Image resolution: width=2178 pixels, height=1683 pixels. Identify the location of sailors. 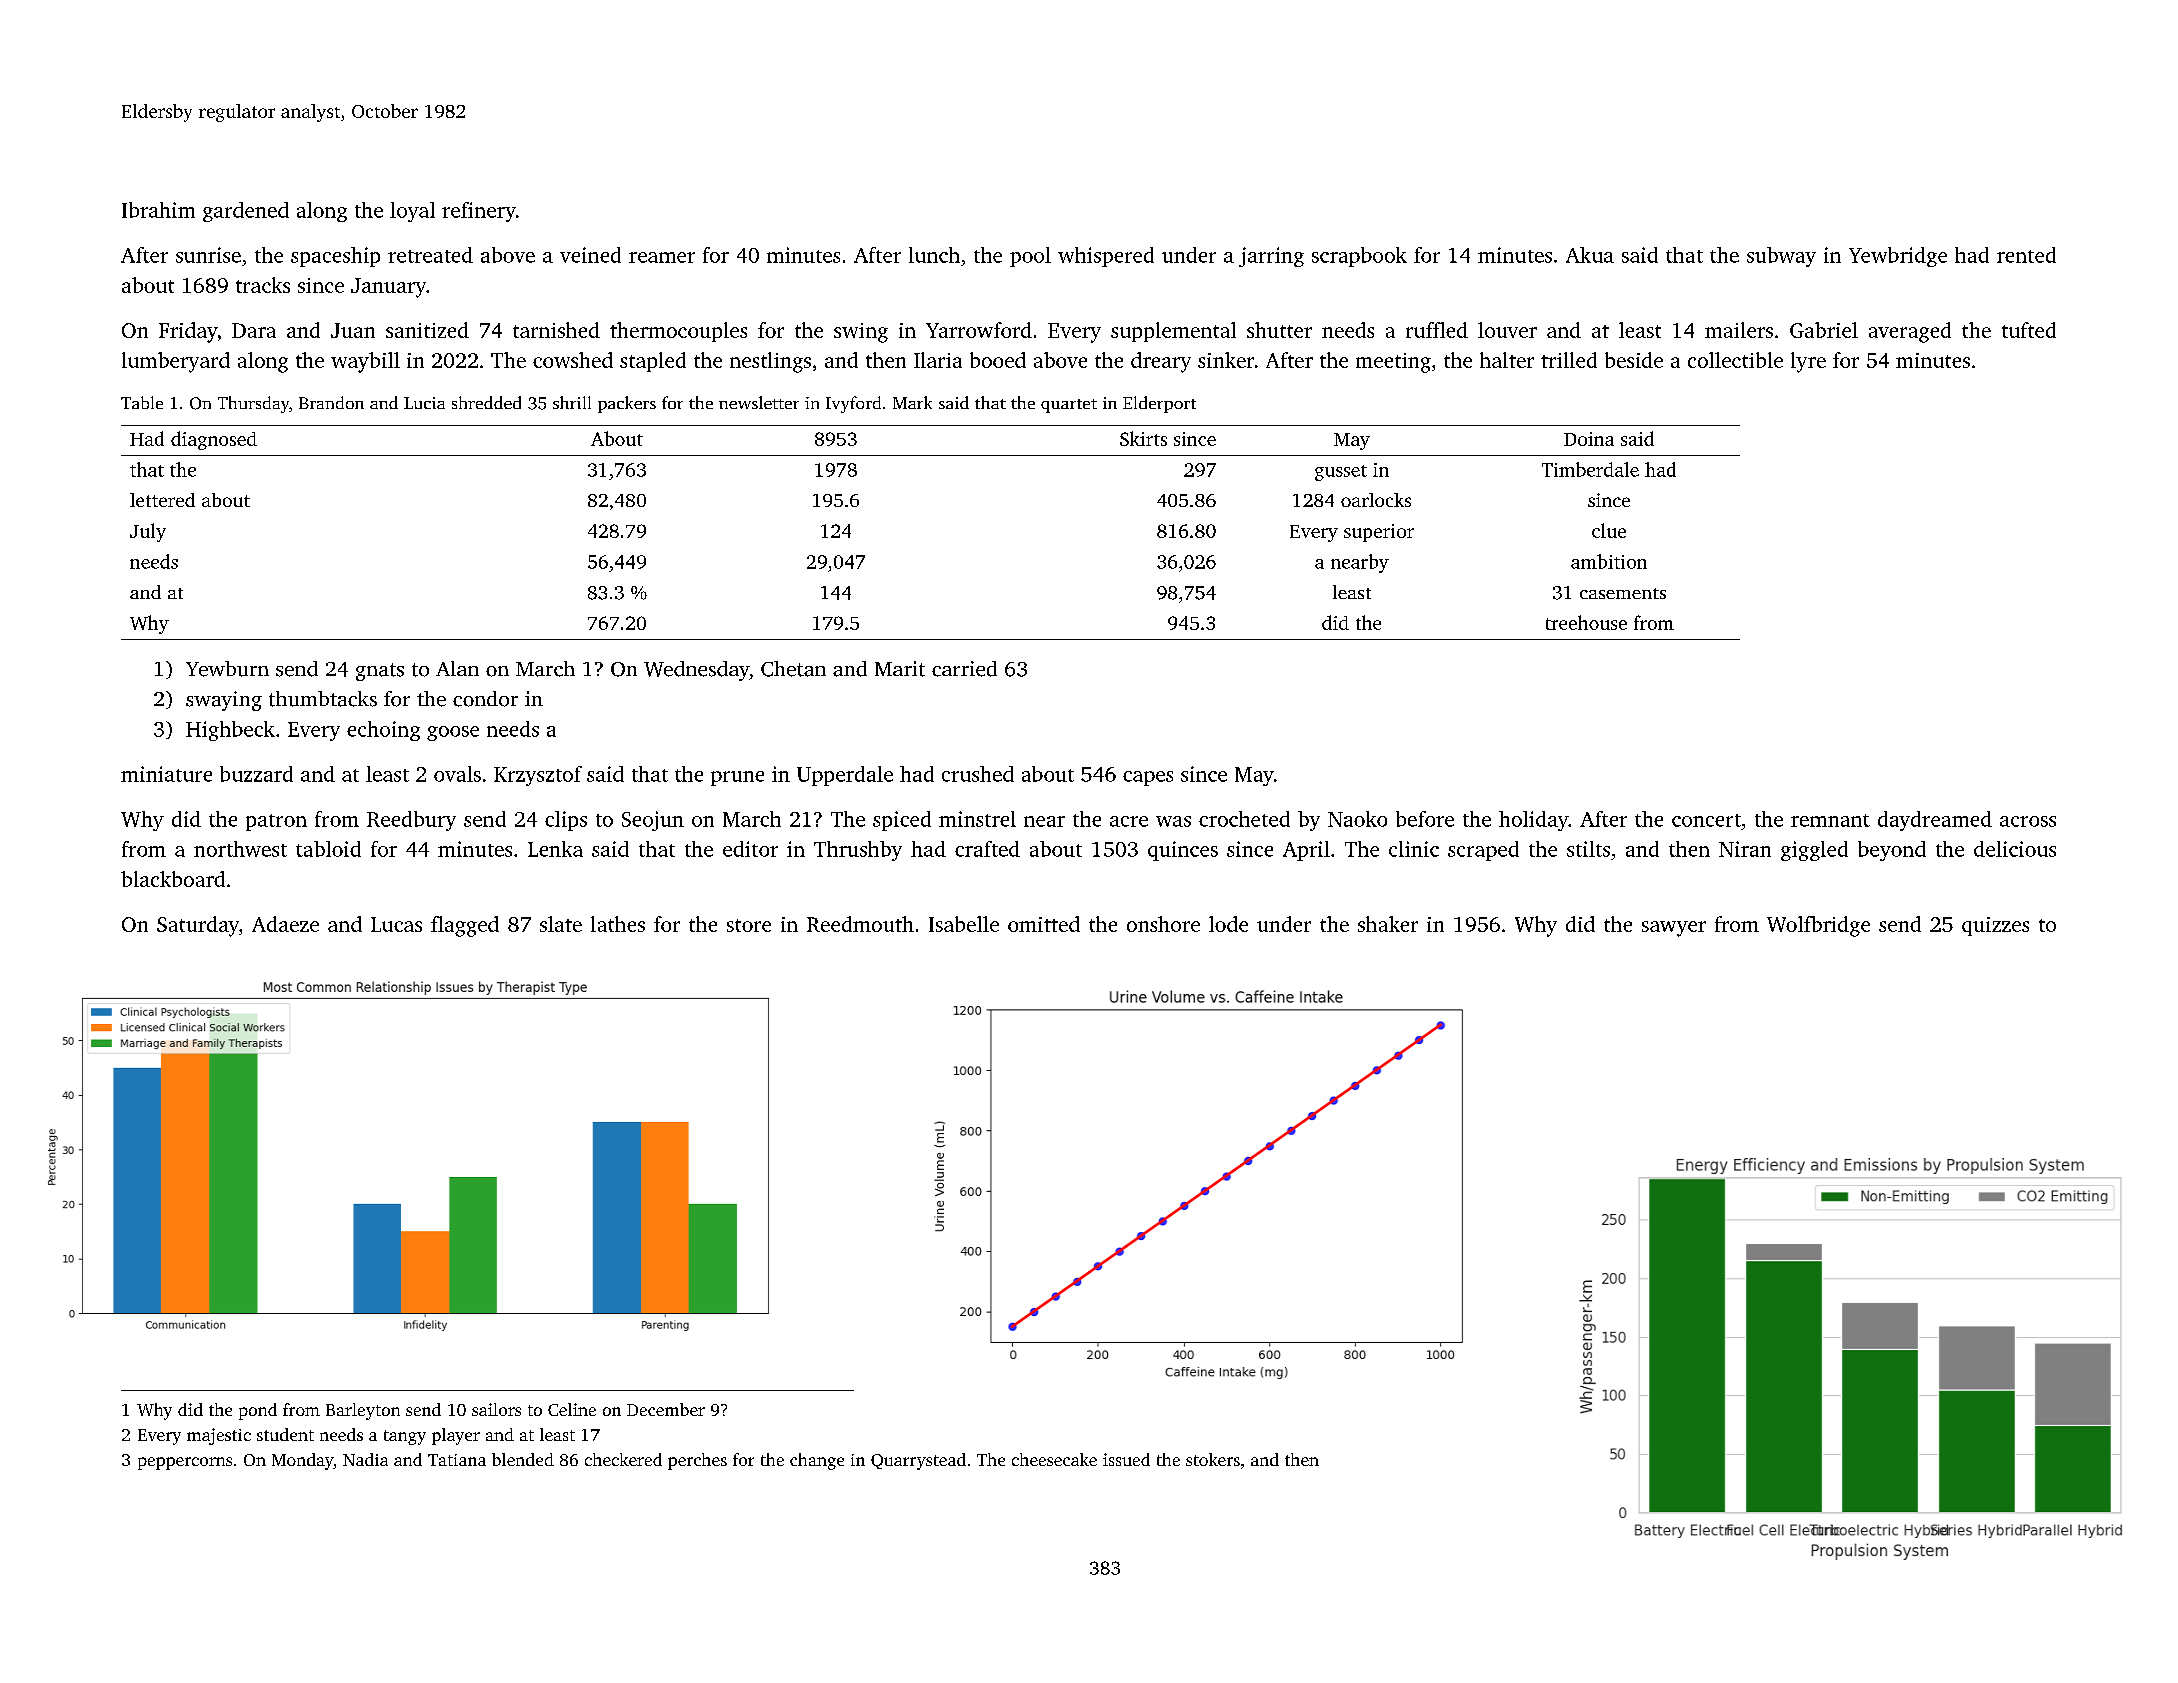
(496, 1409).
